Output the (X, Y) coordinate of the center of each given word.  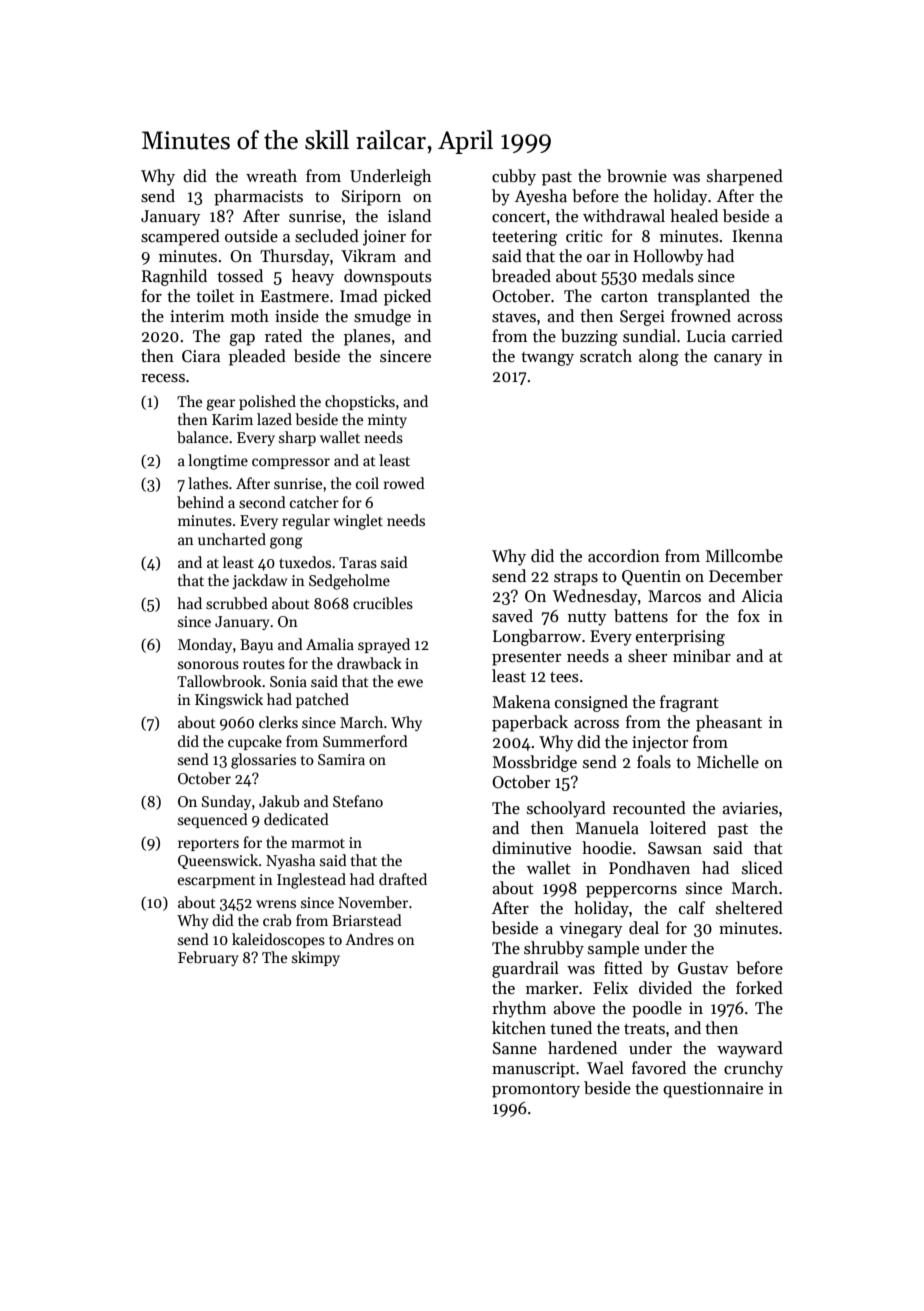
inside (297, 316)
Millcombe (744, 556)
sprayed (384, 645)
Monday (205, 645)
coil (367, 483)
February (208, 958)
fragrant (689, 703)
